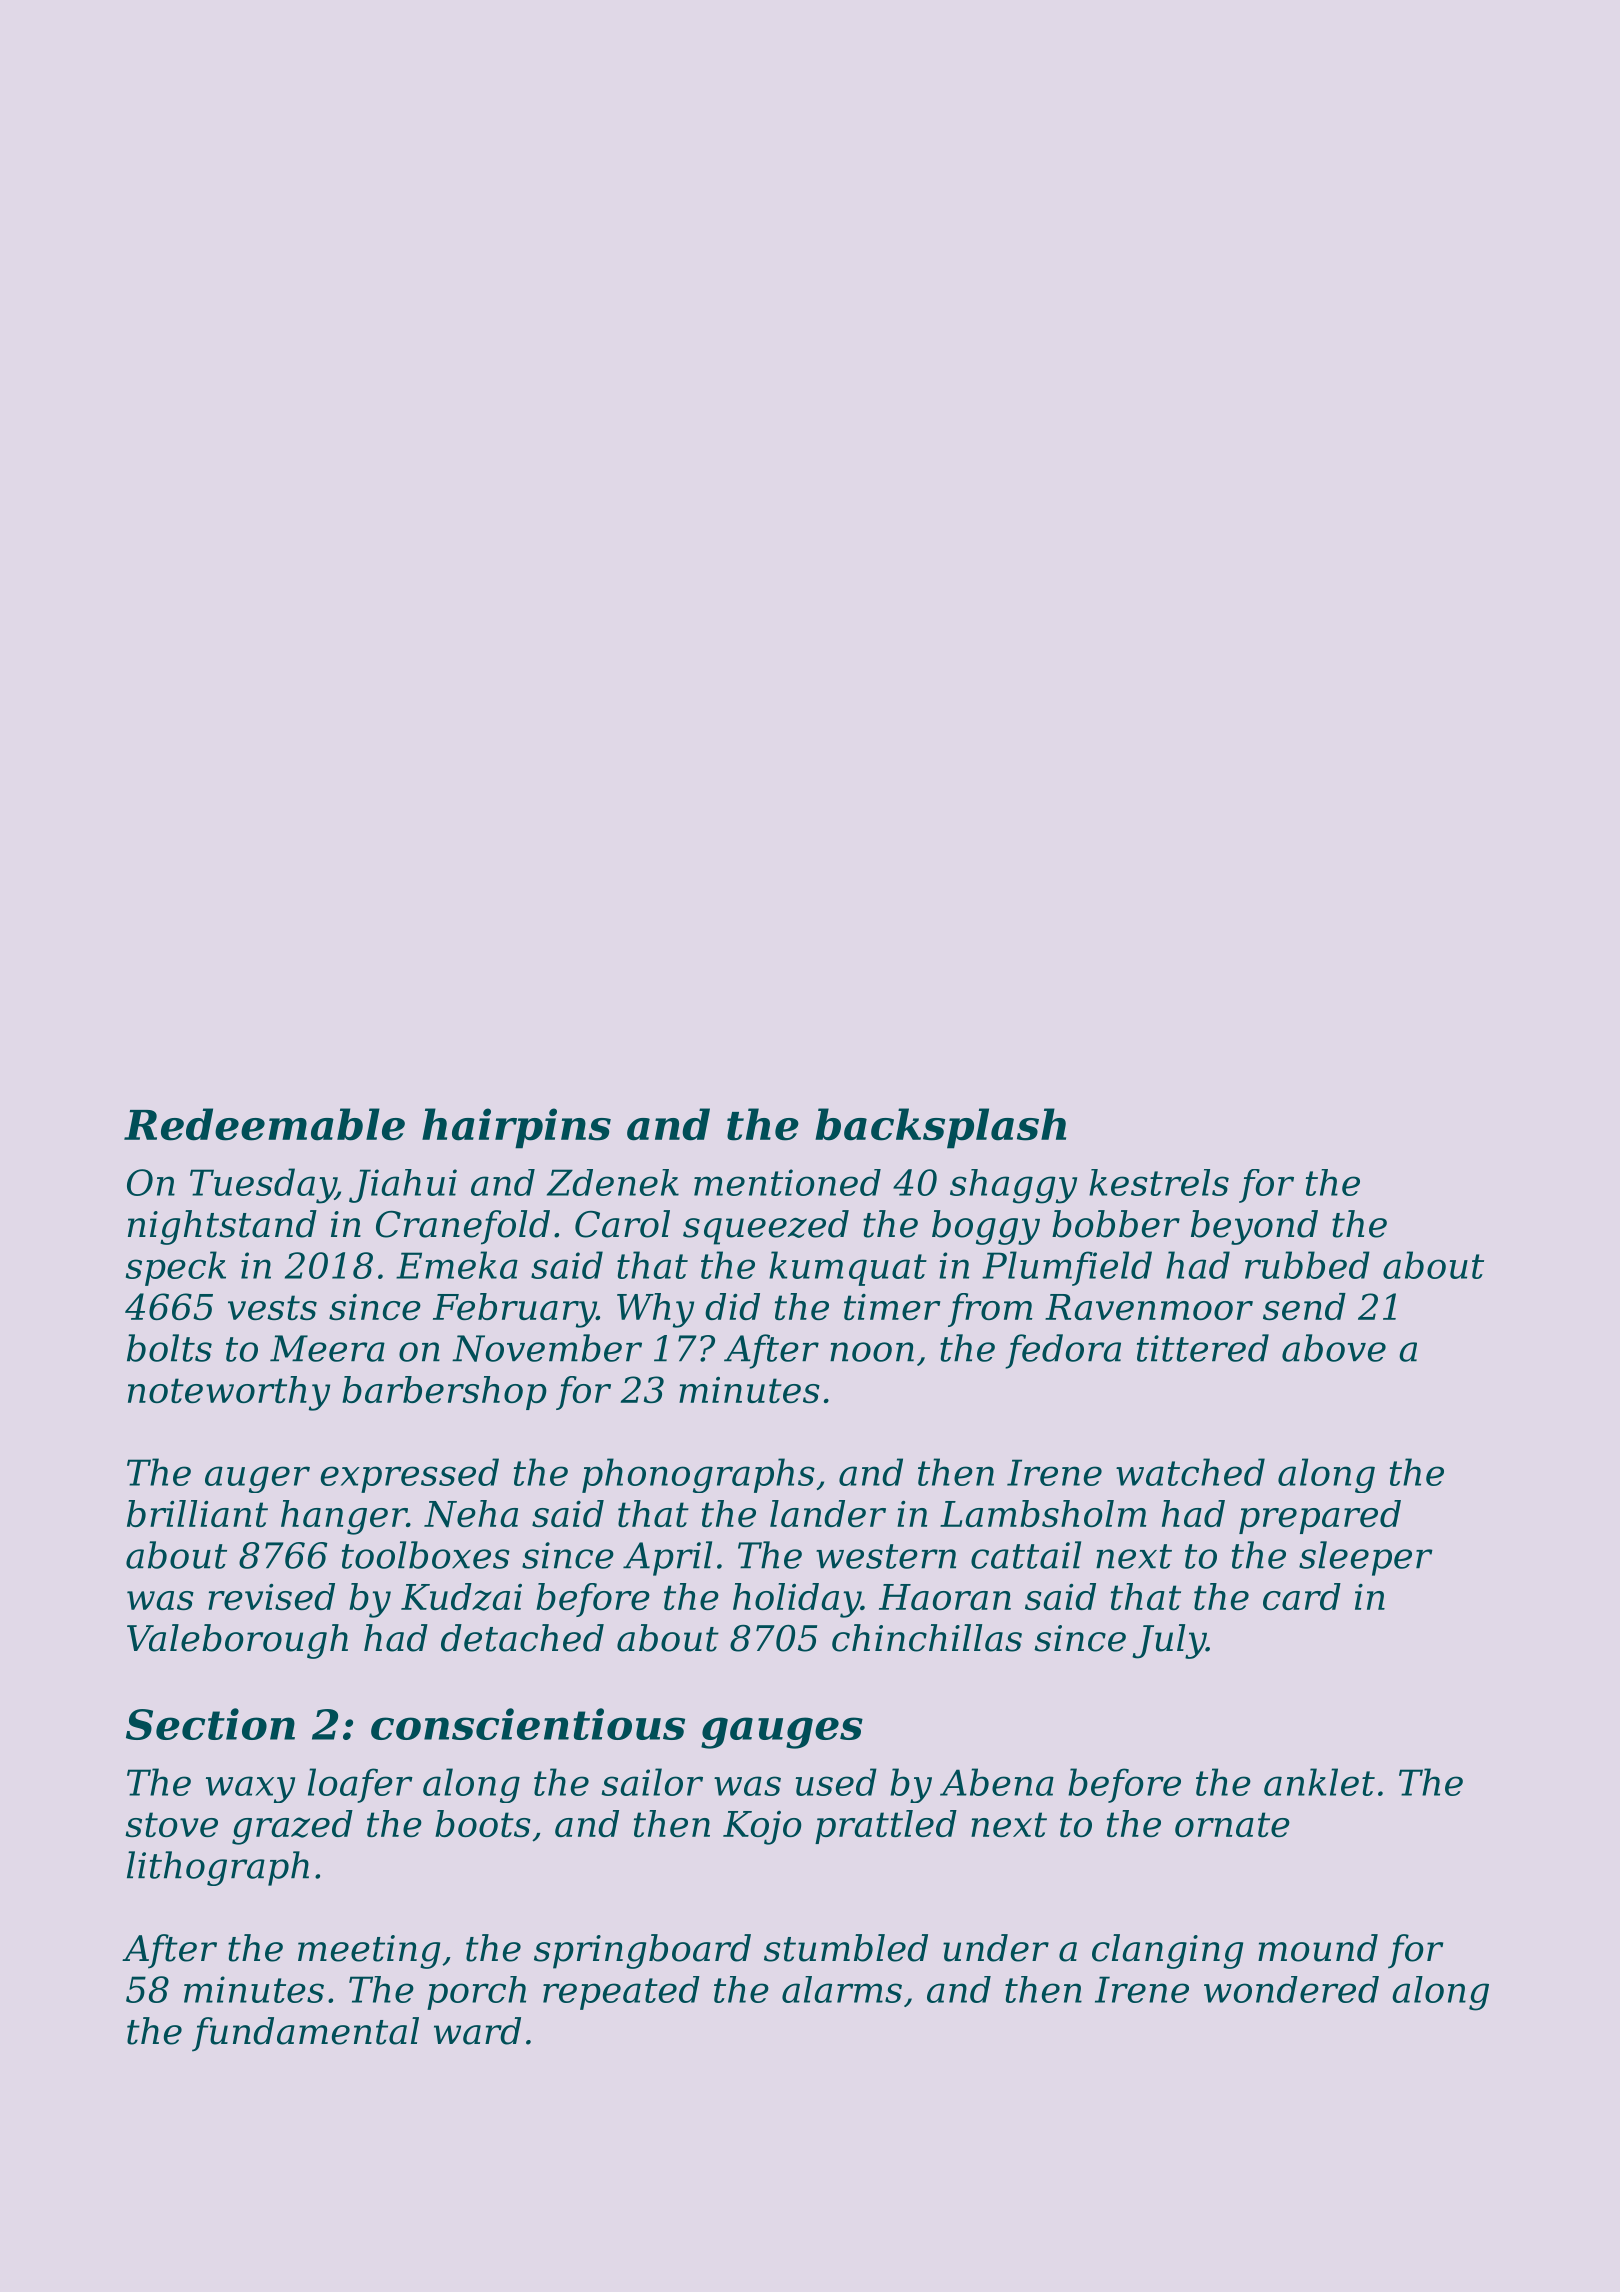  I want to click on wondered, so click(1291, 1989).
